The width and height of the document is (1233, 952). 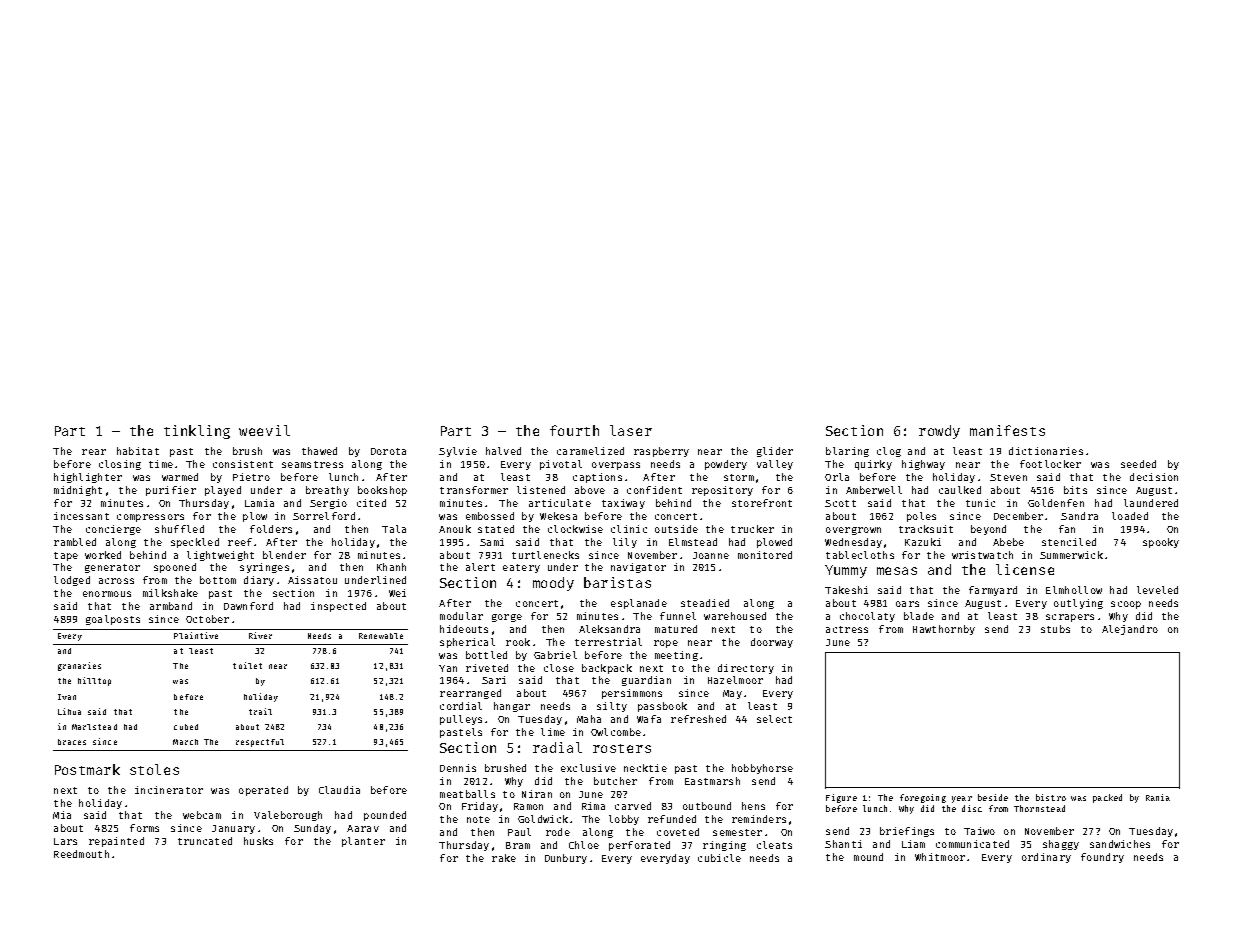 What do you see at coordinates (774, 719) in the document?
I see `select` at bounding box center [774, 719].
